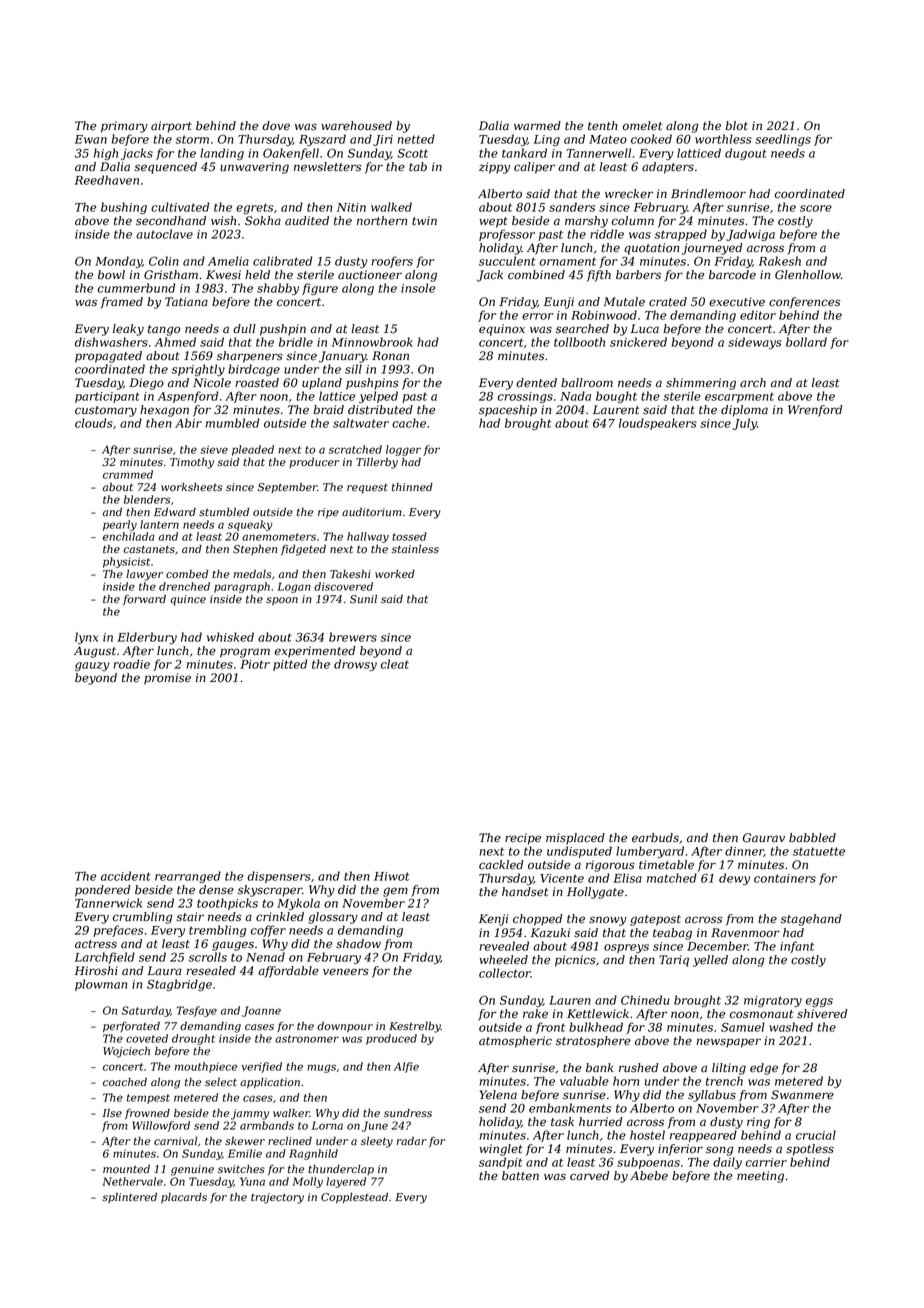 The height and width of the screenshot is (1308, 924). I want to click on twin, so click(424, 220).
